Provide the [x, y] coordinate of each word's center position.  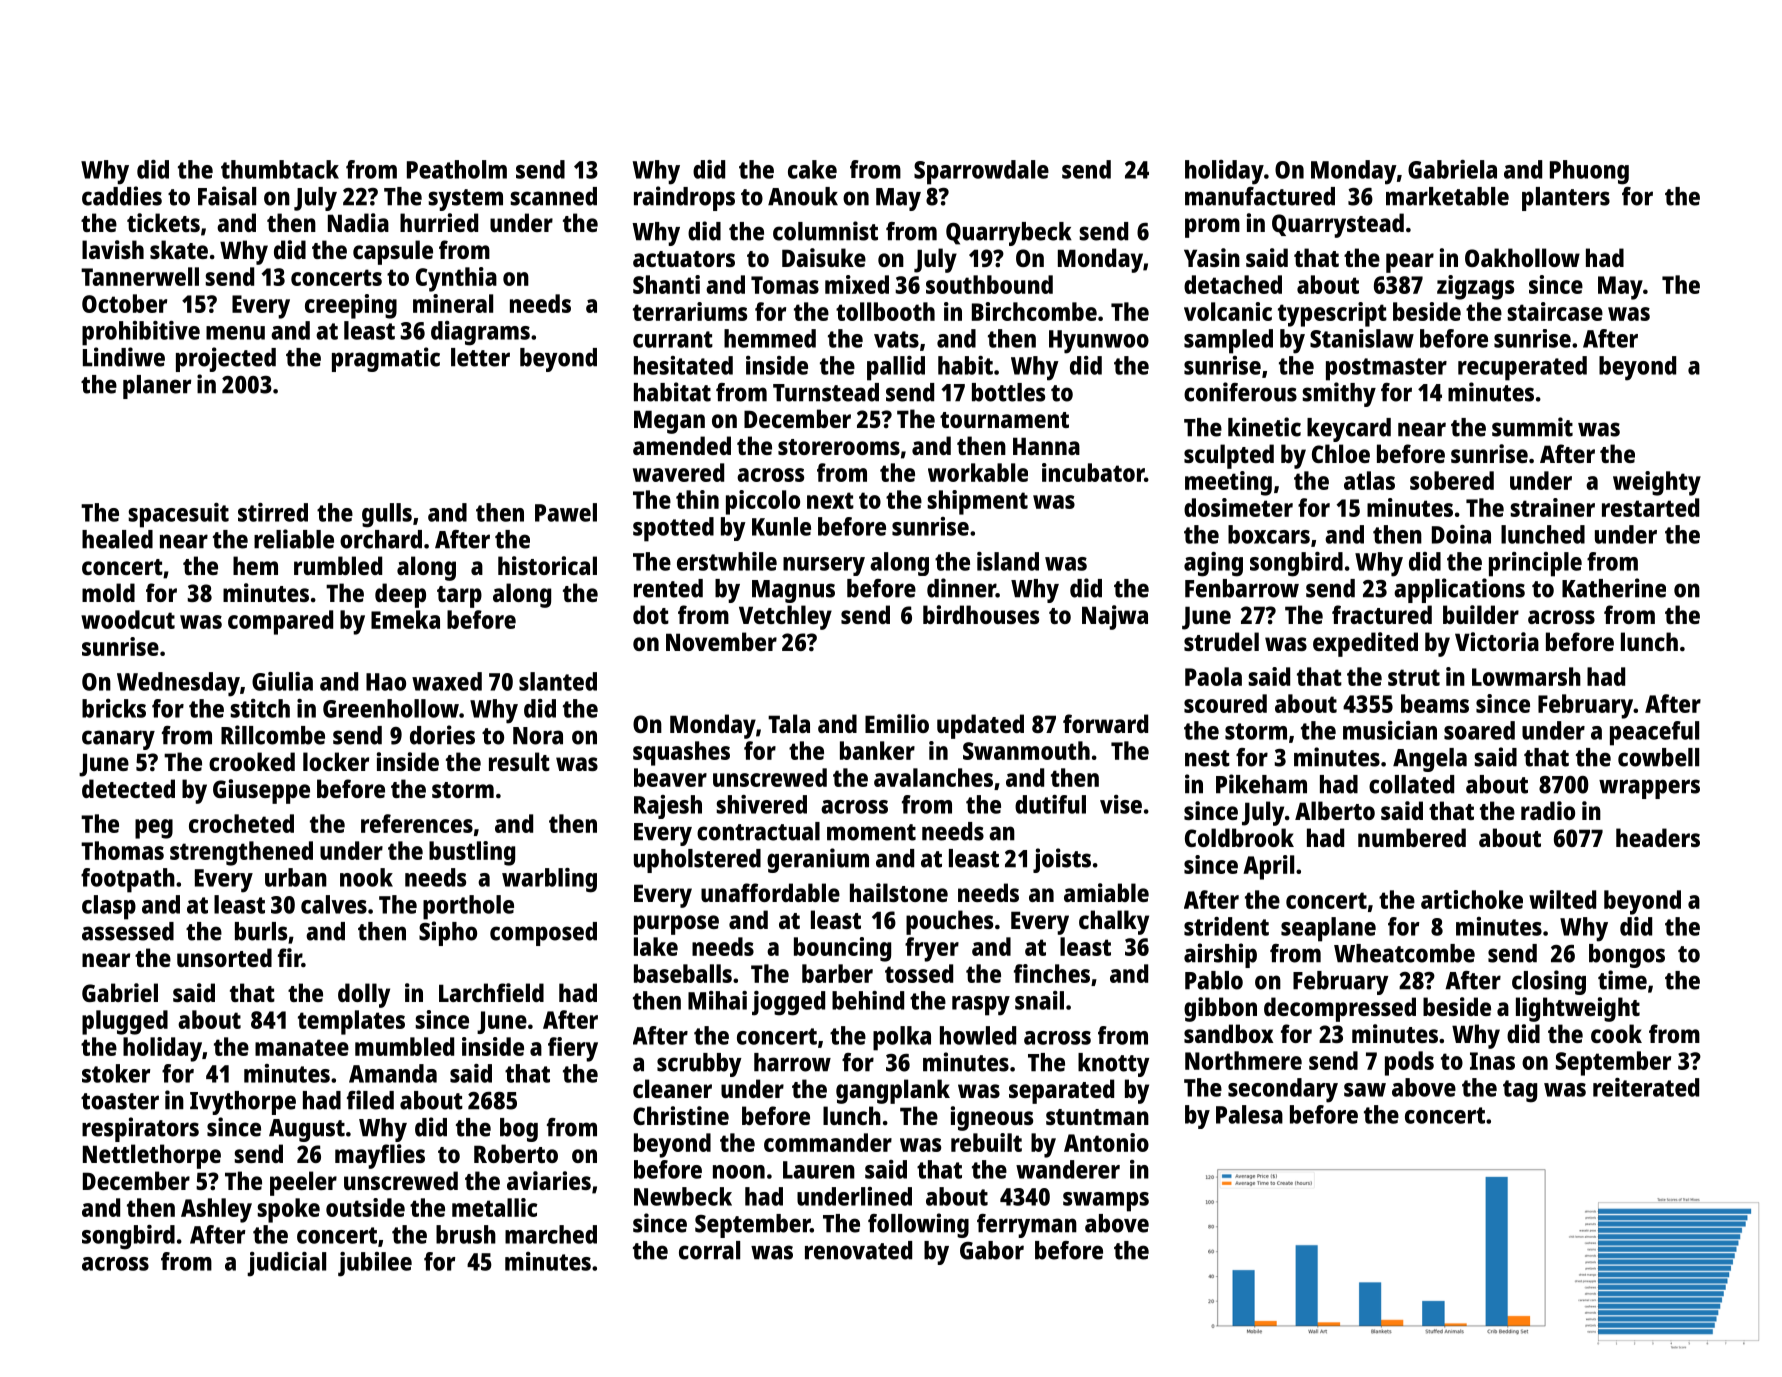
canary [118, 740]
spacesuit [178, 515]
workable [978, 472]
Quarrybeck [1009, 234]
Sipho [448, 933]
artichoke [1472, 899]
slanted [558, 681]
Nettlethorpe [152, 1156]
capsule [393, 252]
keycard [1349, 430]
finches [1052, 973]
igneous [992, 1118]
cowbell [1658, 757]
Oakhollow [1522, 257]
